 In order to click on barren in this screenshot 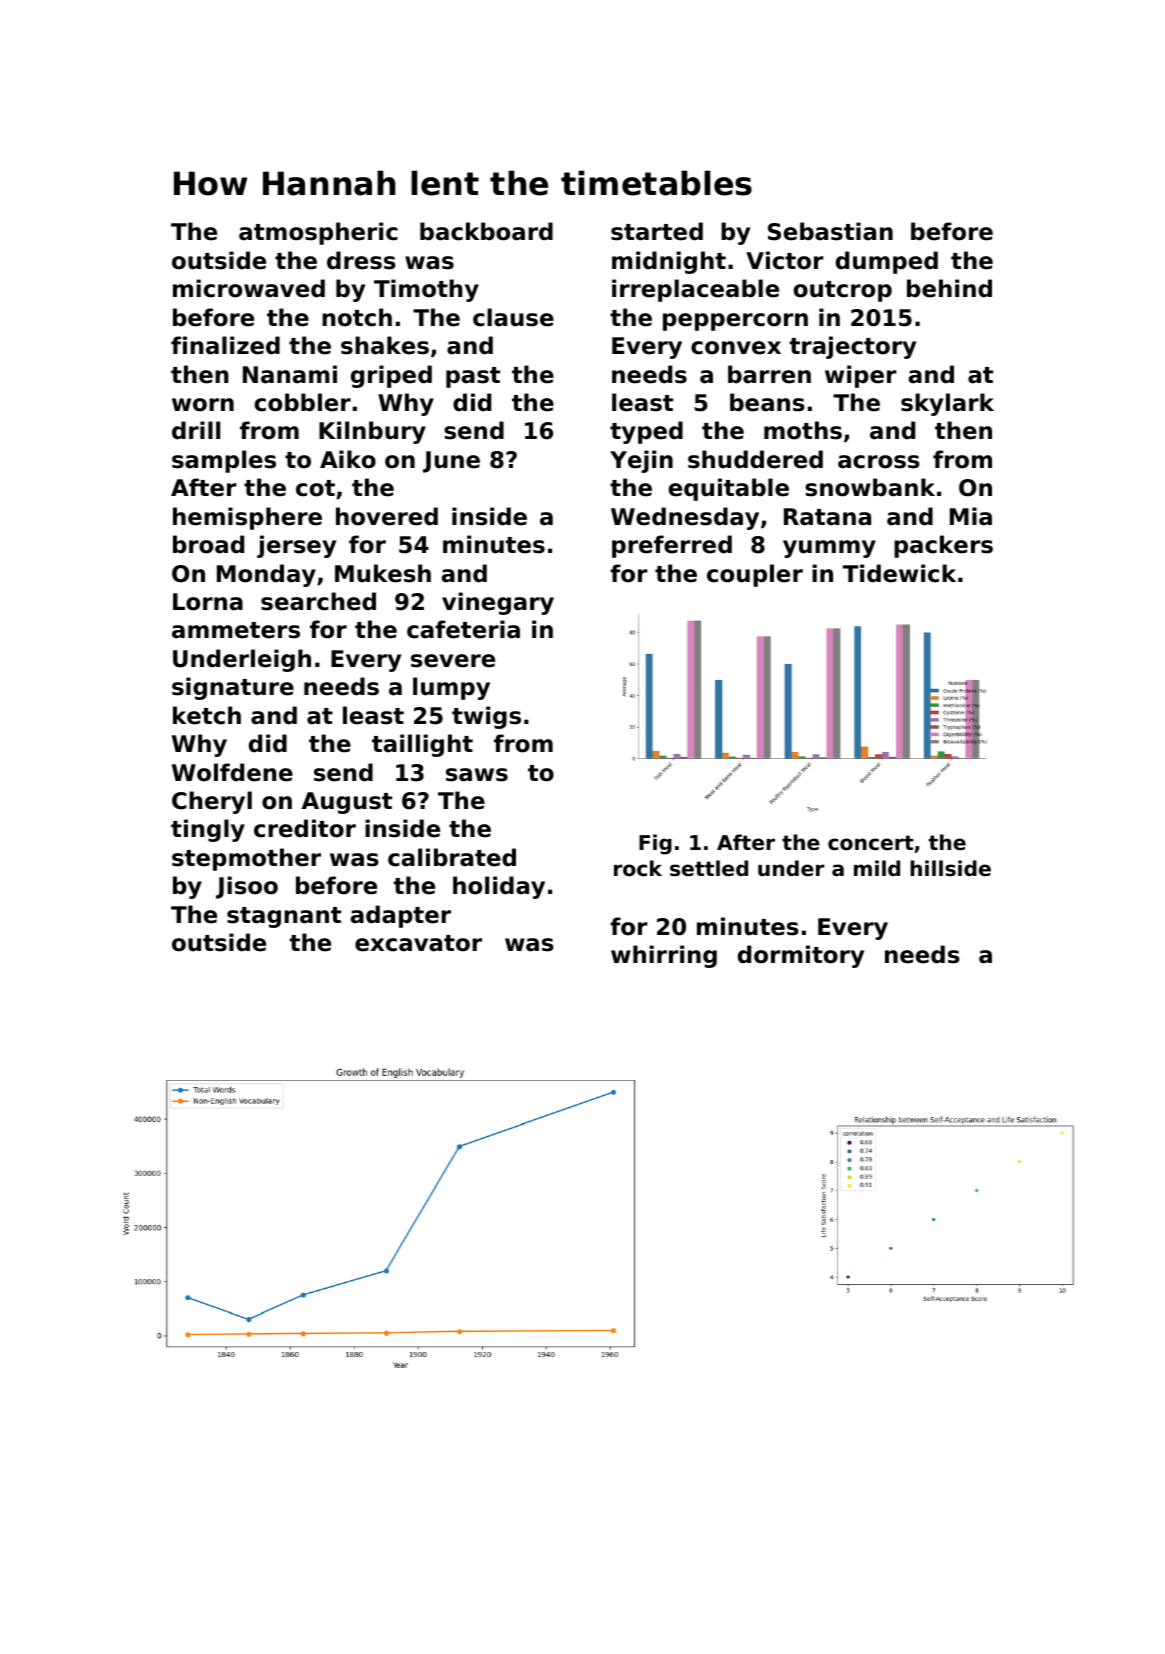, I will do `click(769, 374)`.
